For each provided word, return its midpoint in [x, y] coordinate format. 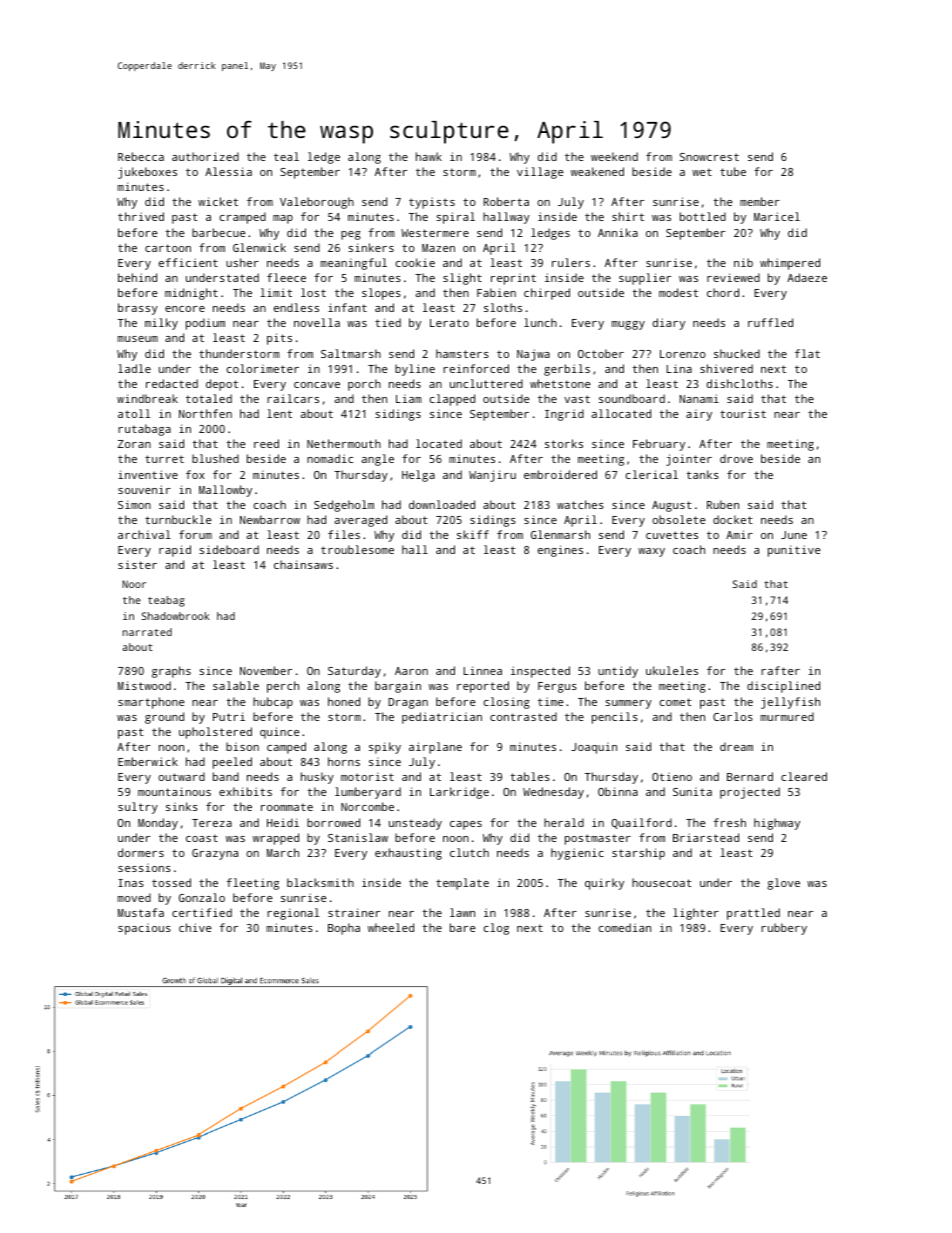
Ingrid [564, 415]
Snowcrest [709, 157]
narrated [147, 632]
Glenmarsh [560, 534]
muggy [628, 325]
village [540, 173]
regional [293, 914]
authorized [205, 156]
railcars [293, 398]
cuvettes [672, 535]
